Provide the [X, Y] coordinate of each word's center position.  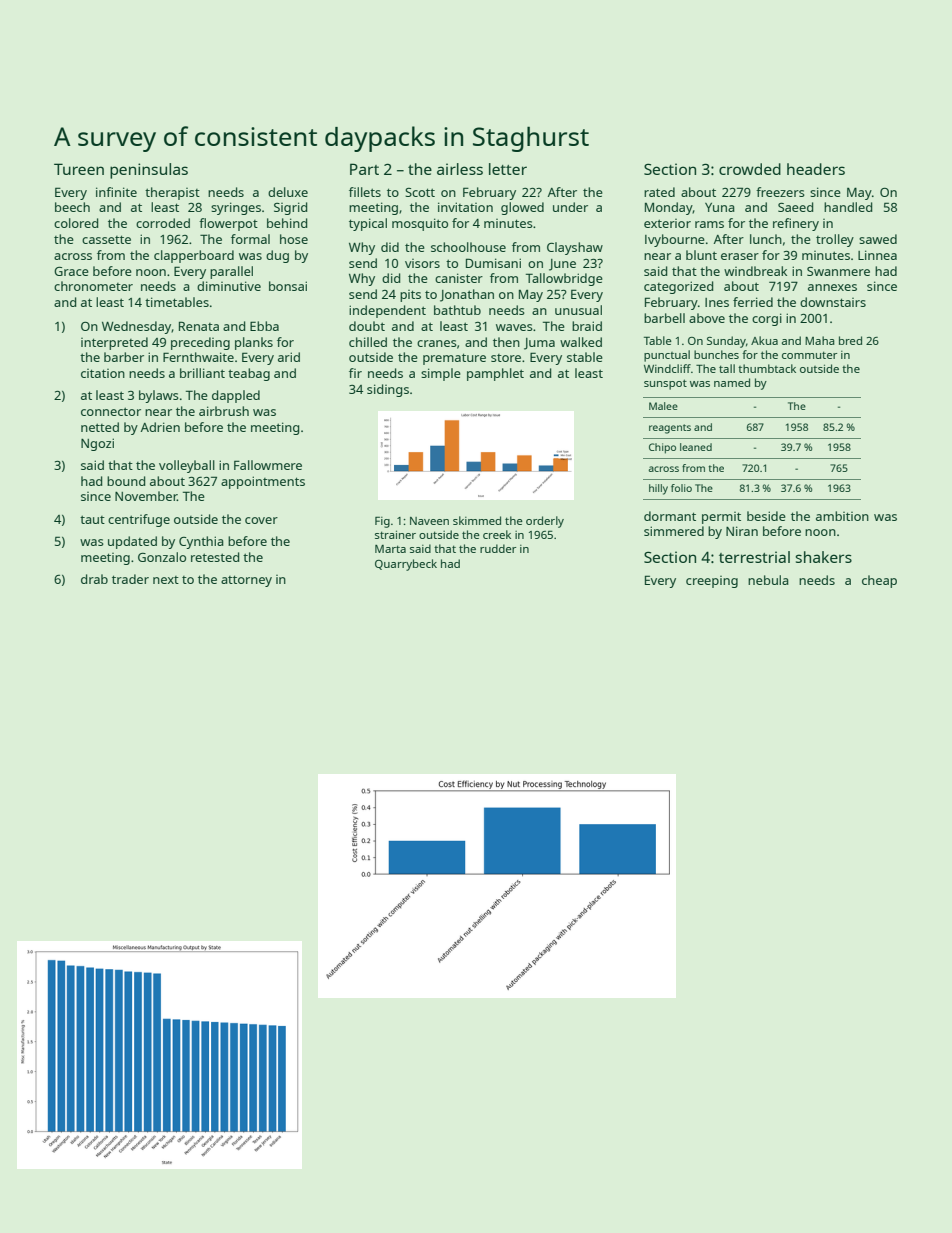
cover [261, 520]
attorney [246, 581]
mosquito [420, 224]
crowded [750, 169]
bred [850, 340]
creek [497, 534]
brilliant [202, 373]
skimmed [477, 520]
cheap [879, 581]
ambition [842, 516]
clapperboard [194, 256]
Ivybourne [675, 240]
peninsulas [149, 171]
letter [508, 169]
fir [355, 373]
